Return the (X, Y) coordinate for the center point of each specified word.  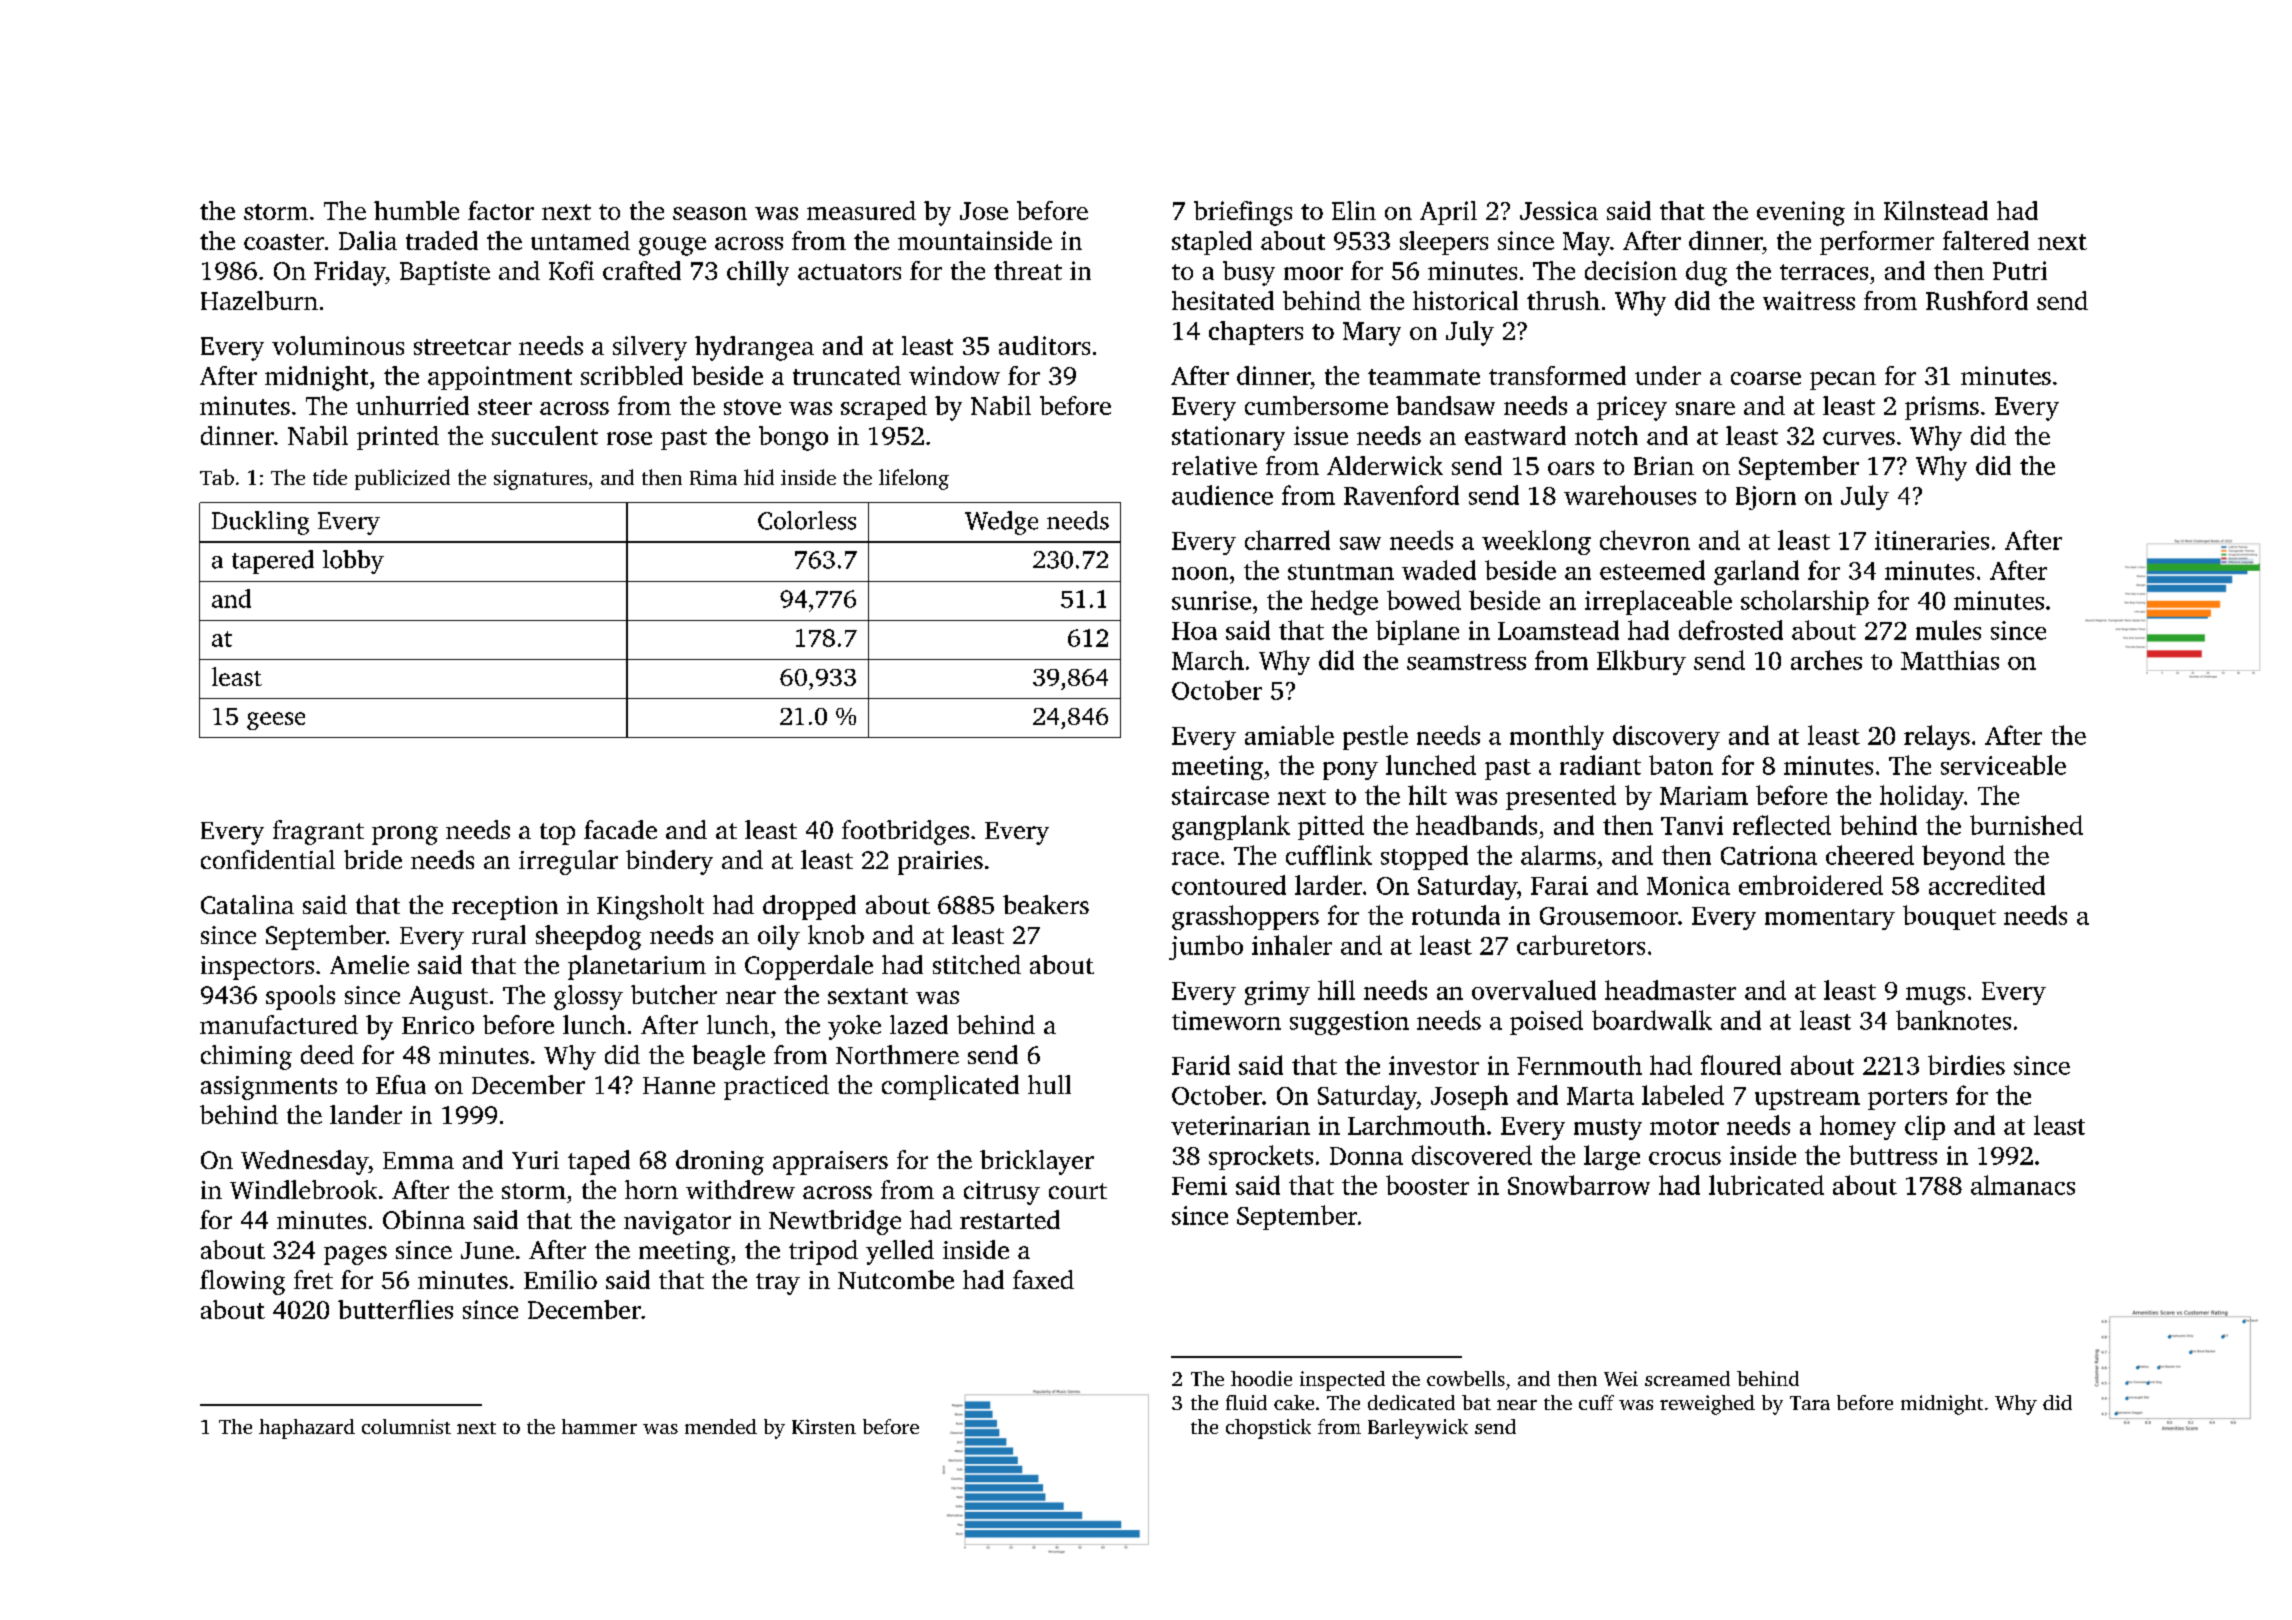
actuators (849, 272)
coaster (284, 242)
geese (276, 721)
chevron (1645, 540)
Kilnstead (1936, 210)
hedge (1344, 602)
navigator (677, 1223)
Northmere (897, 1054)
